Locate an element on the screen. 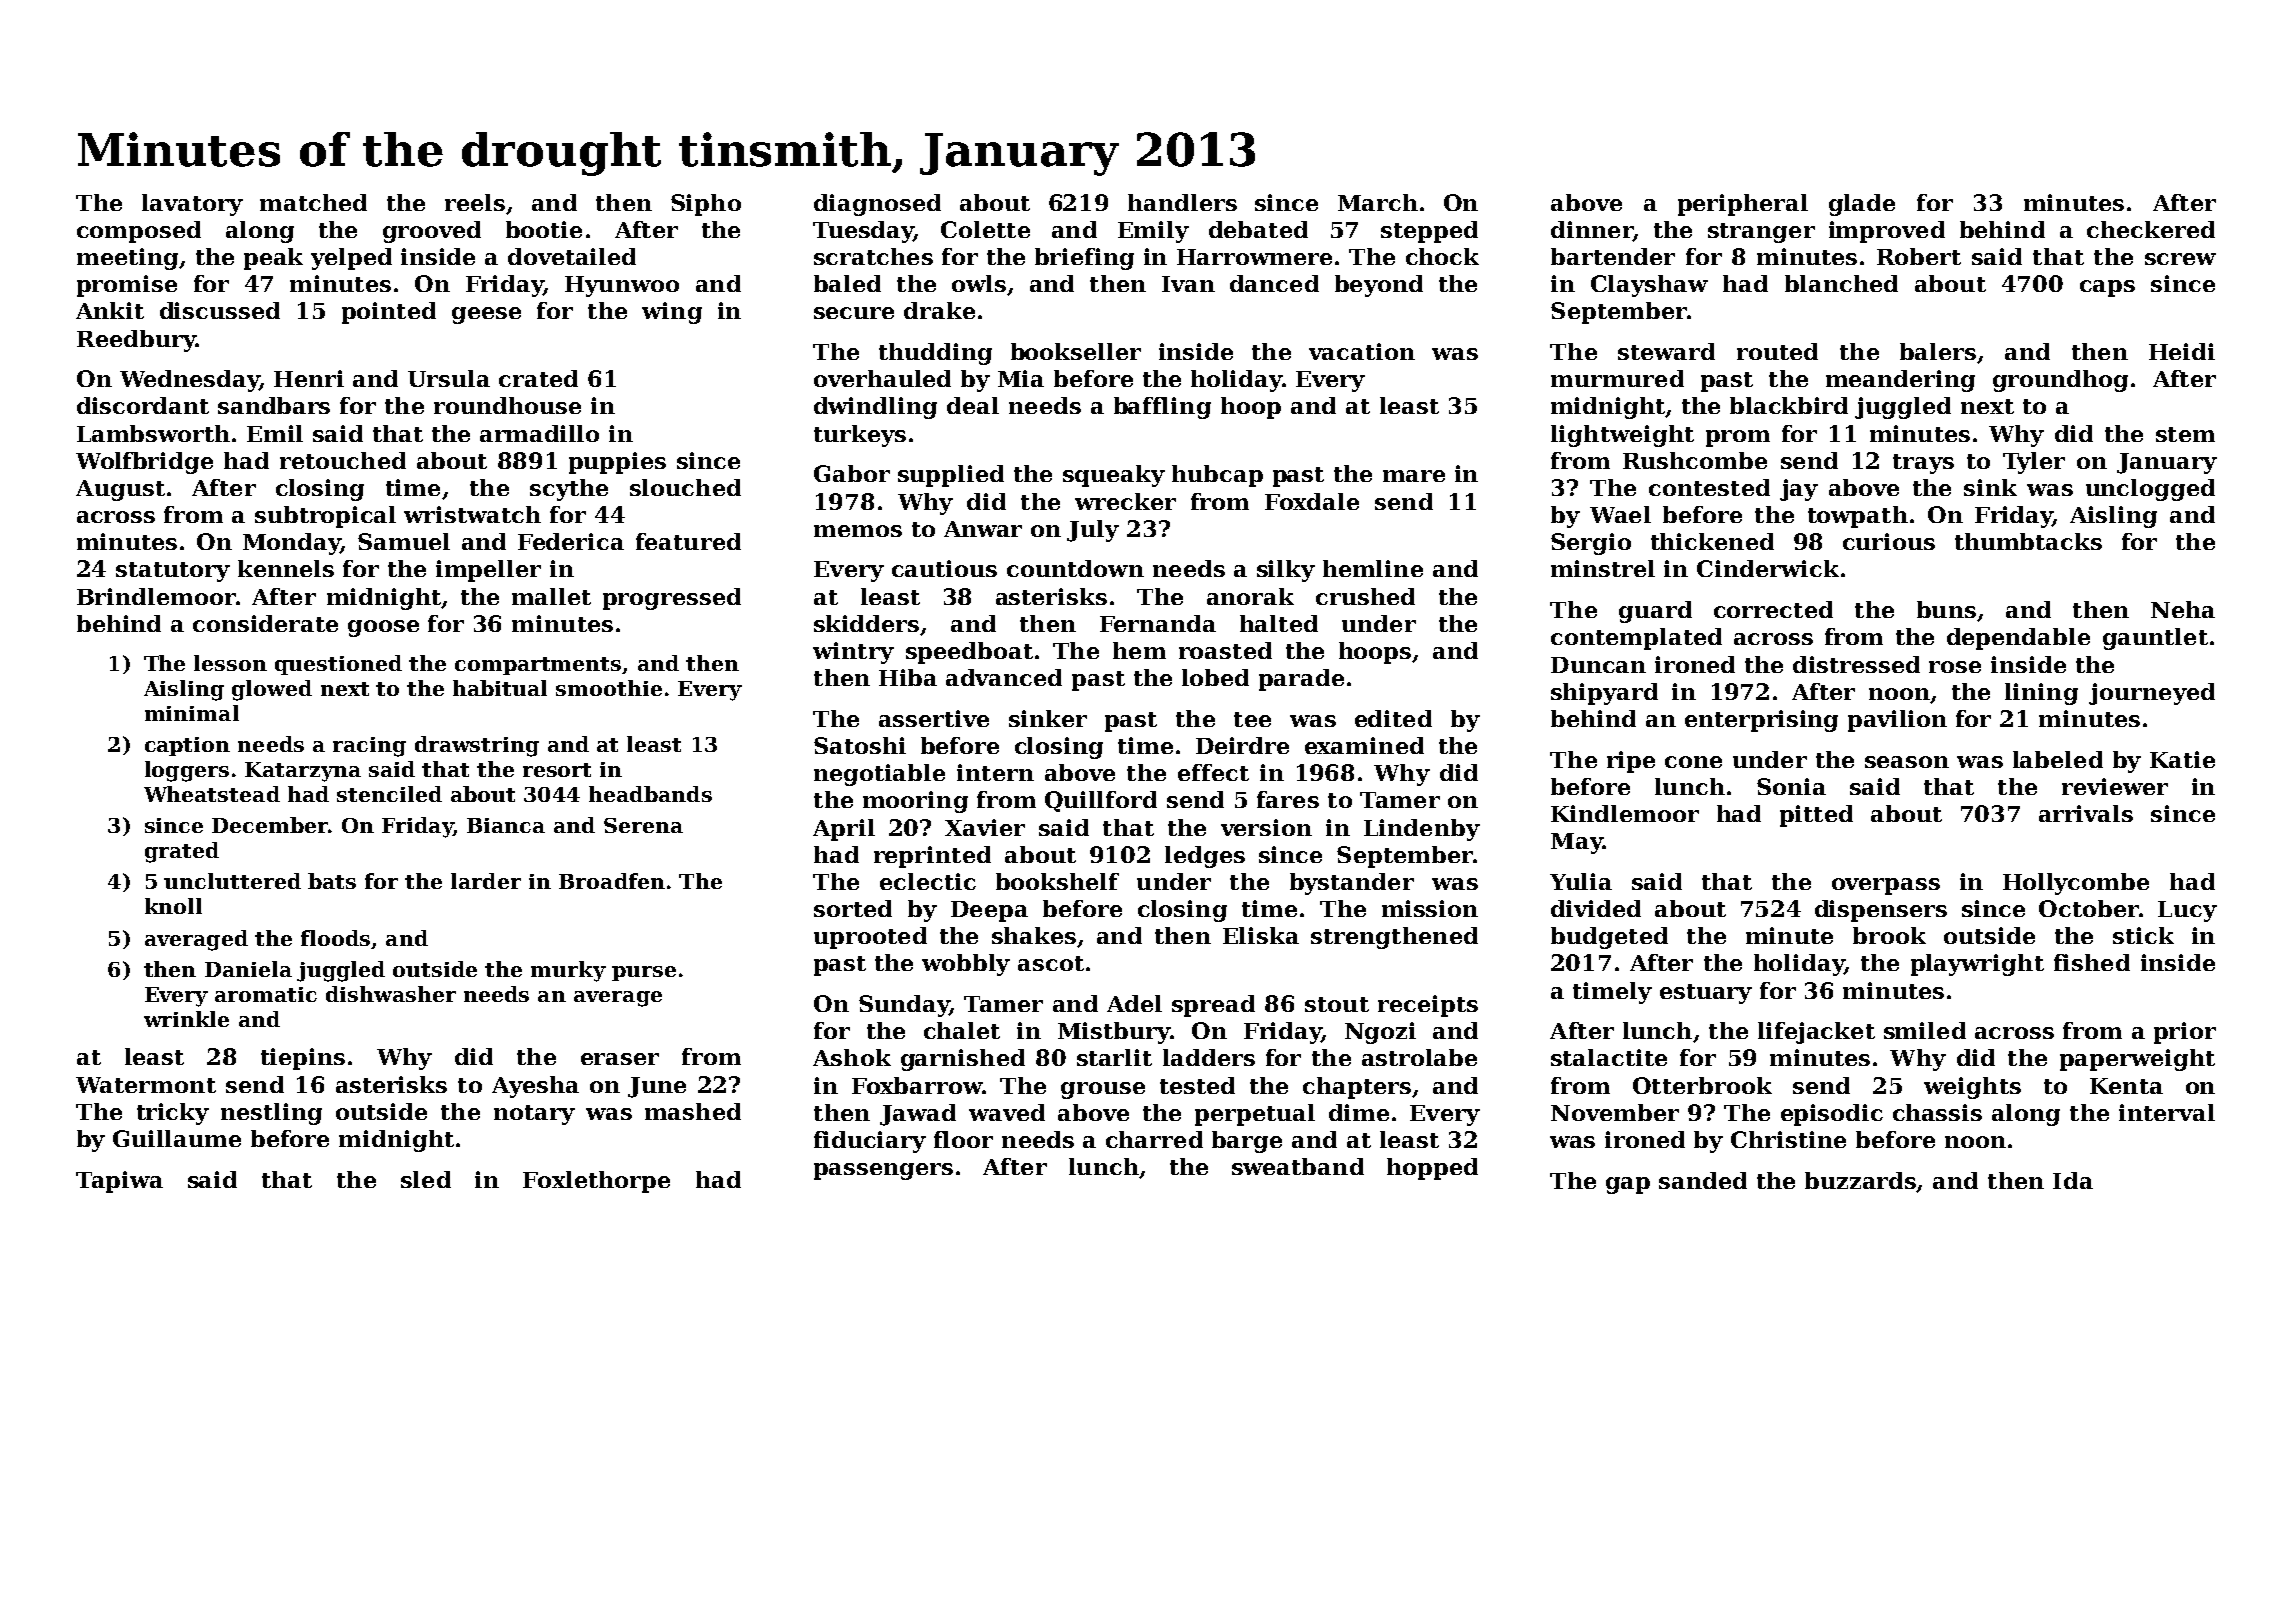 The width and height of the screenshot is (2292, 1620). intern is located at coordinates (995, 772).
